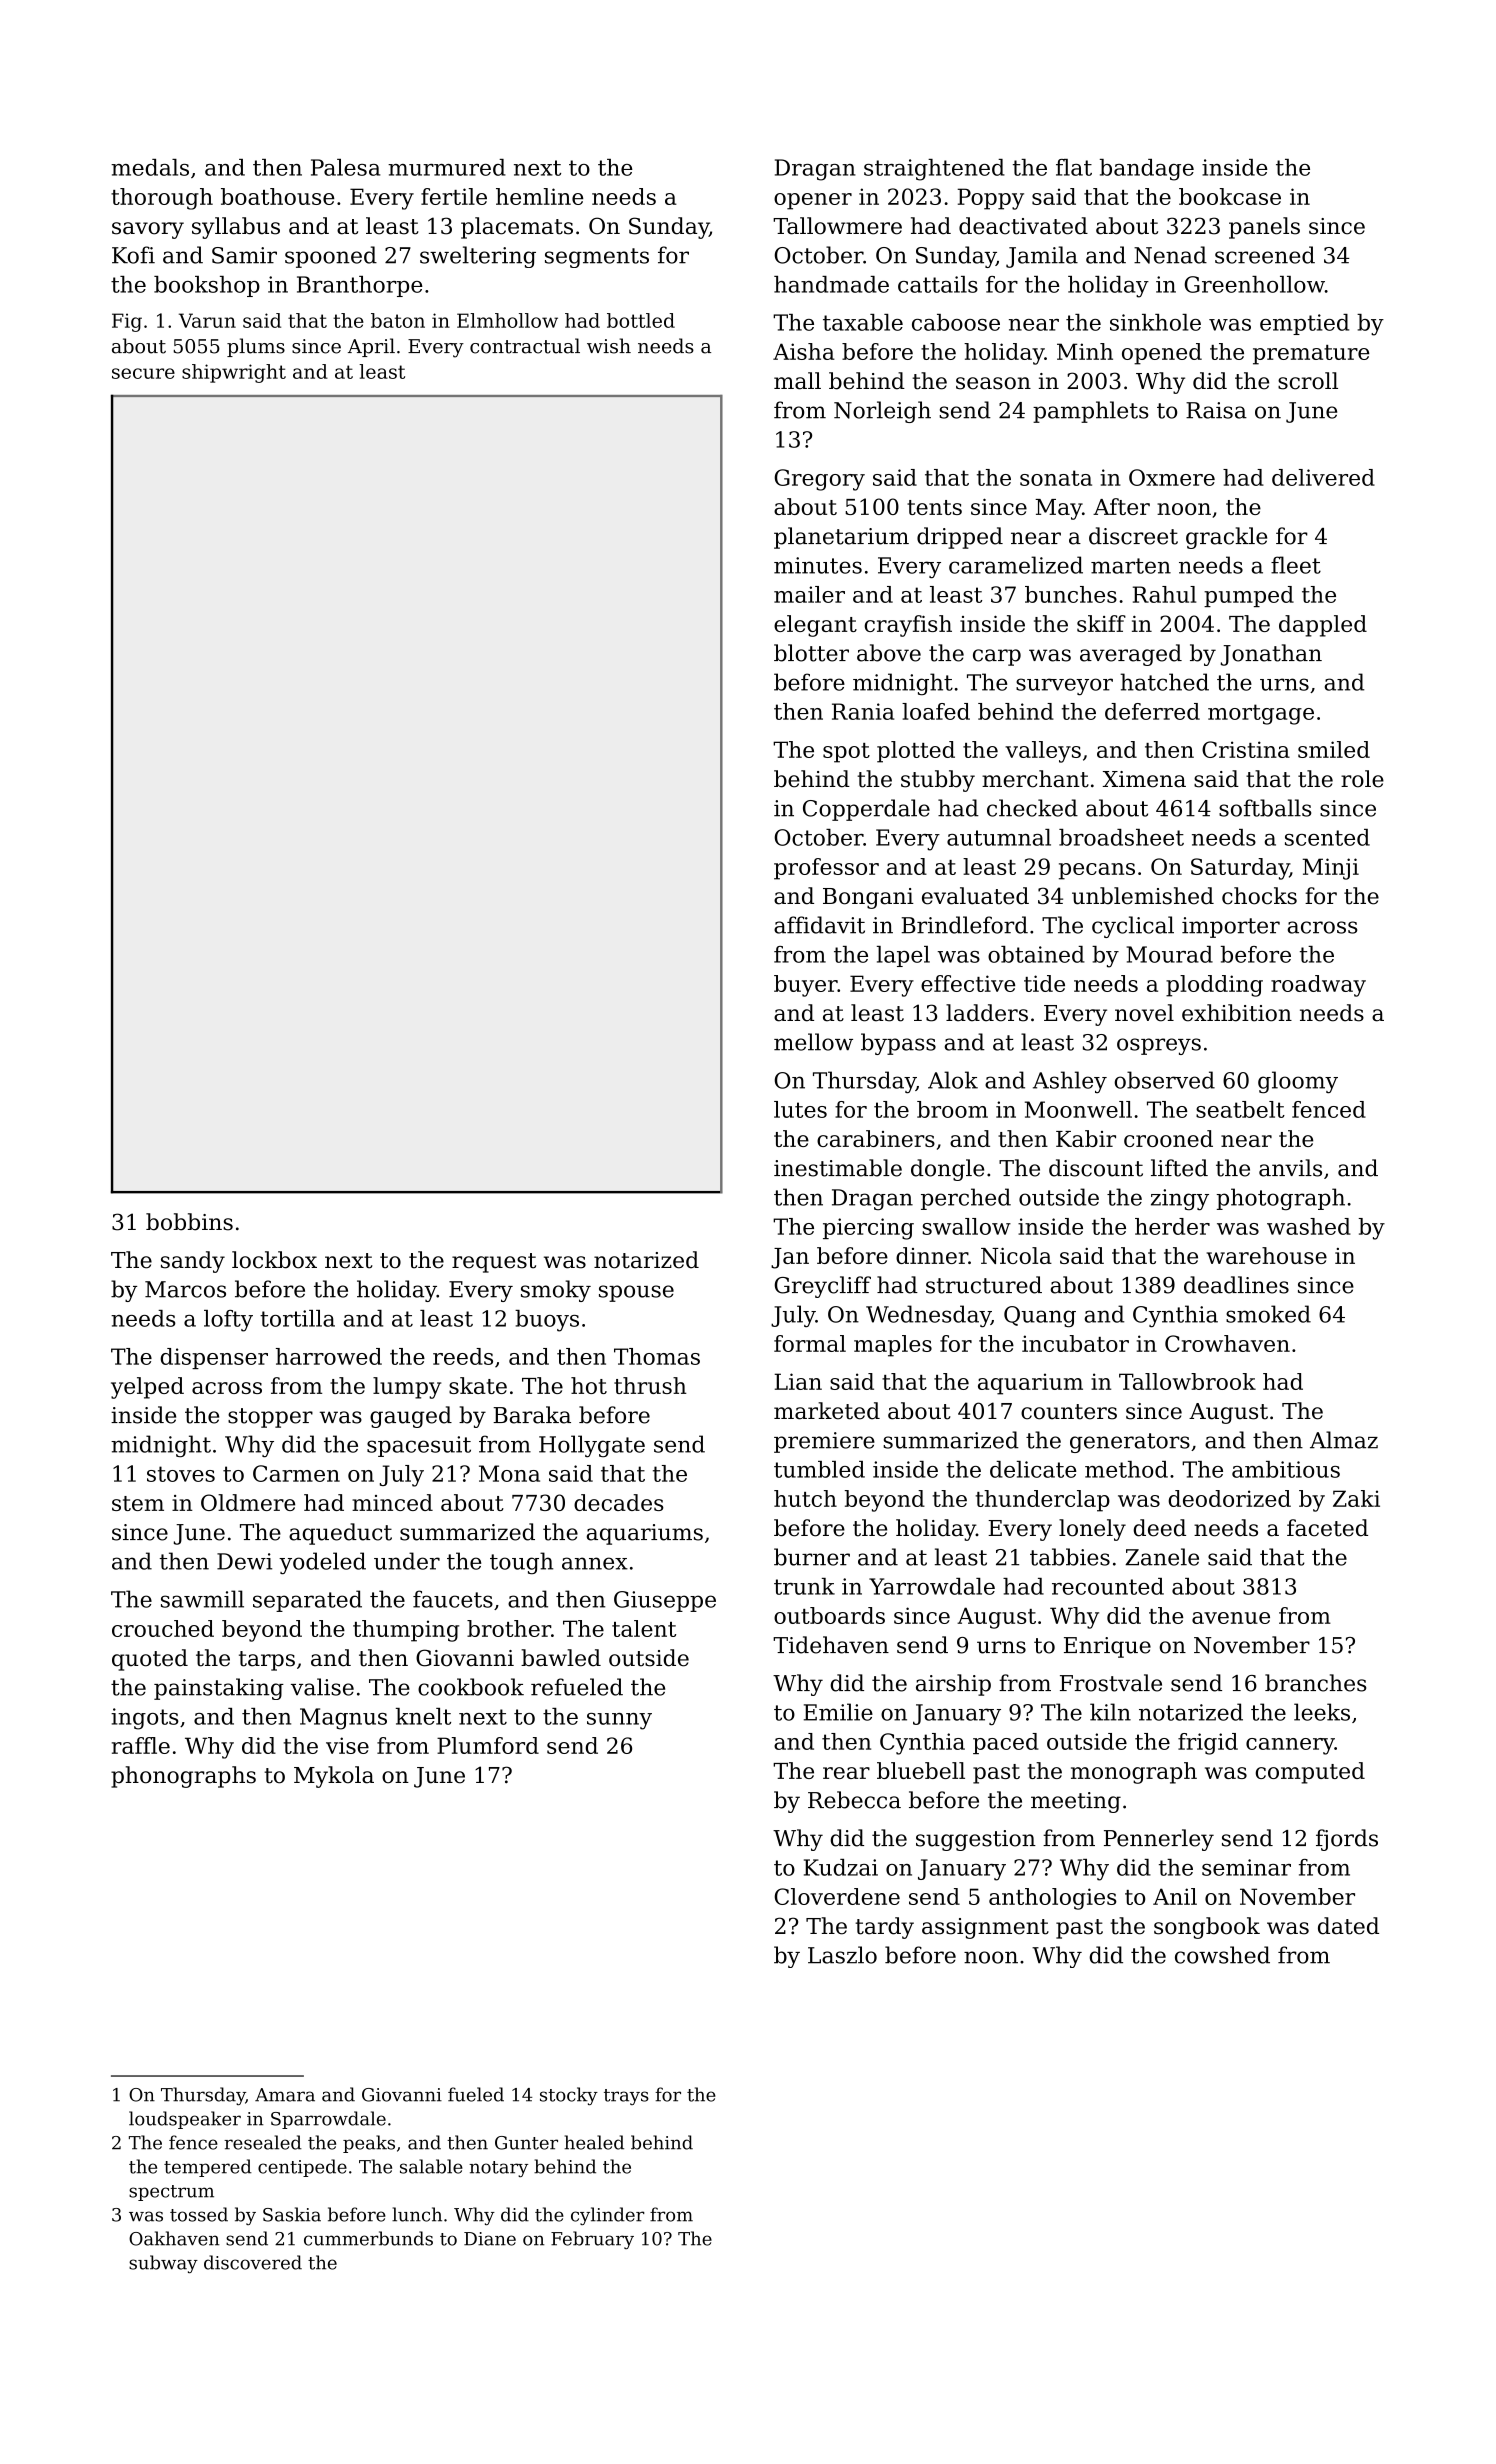  I want to click on fjords, so click(1347, 1840).
